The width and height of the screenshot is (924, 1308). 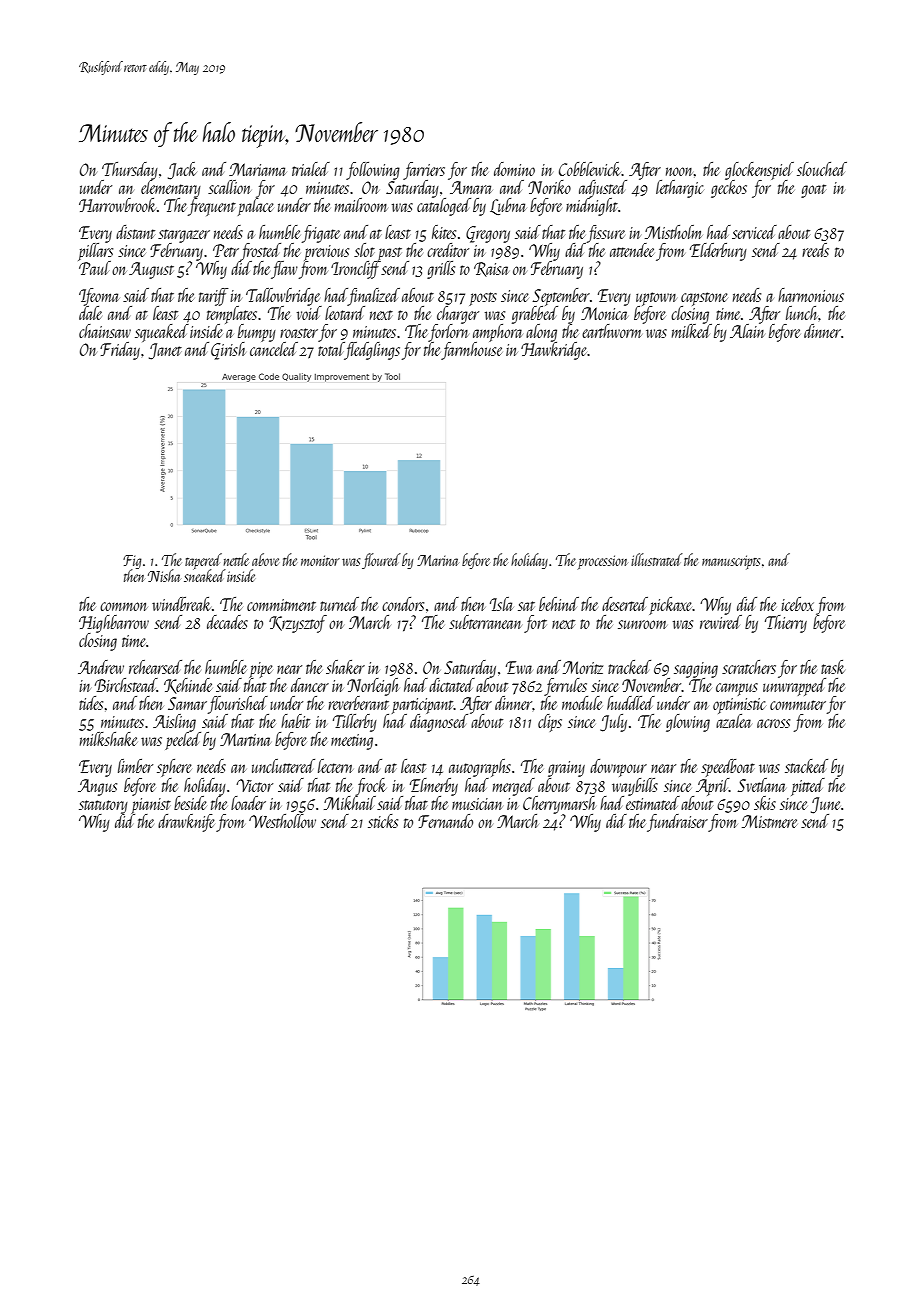 What do you see at coordinates (238, 705) in the screenshot?
I see `flourished` at bounding box center [238, 705].
